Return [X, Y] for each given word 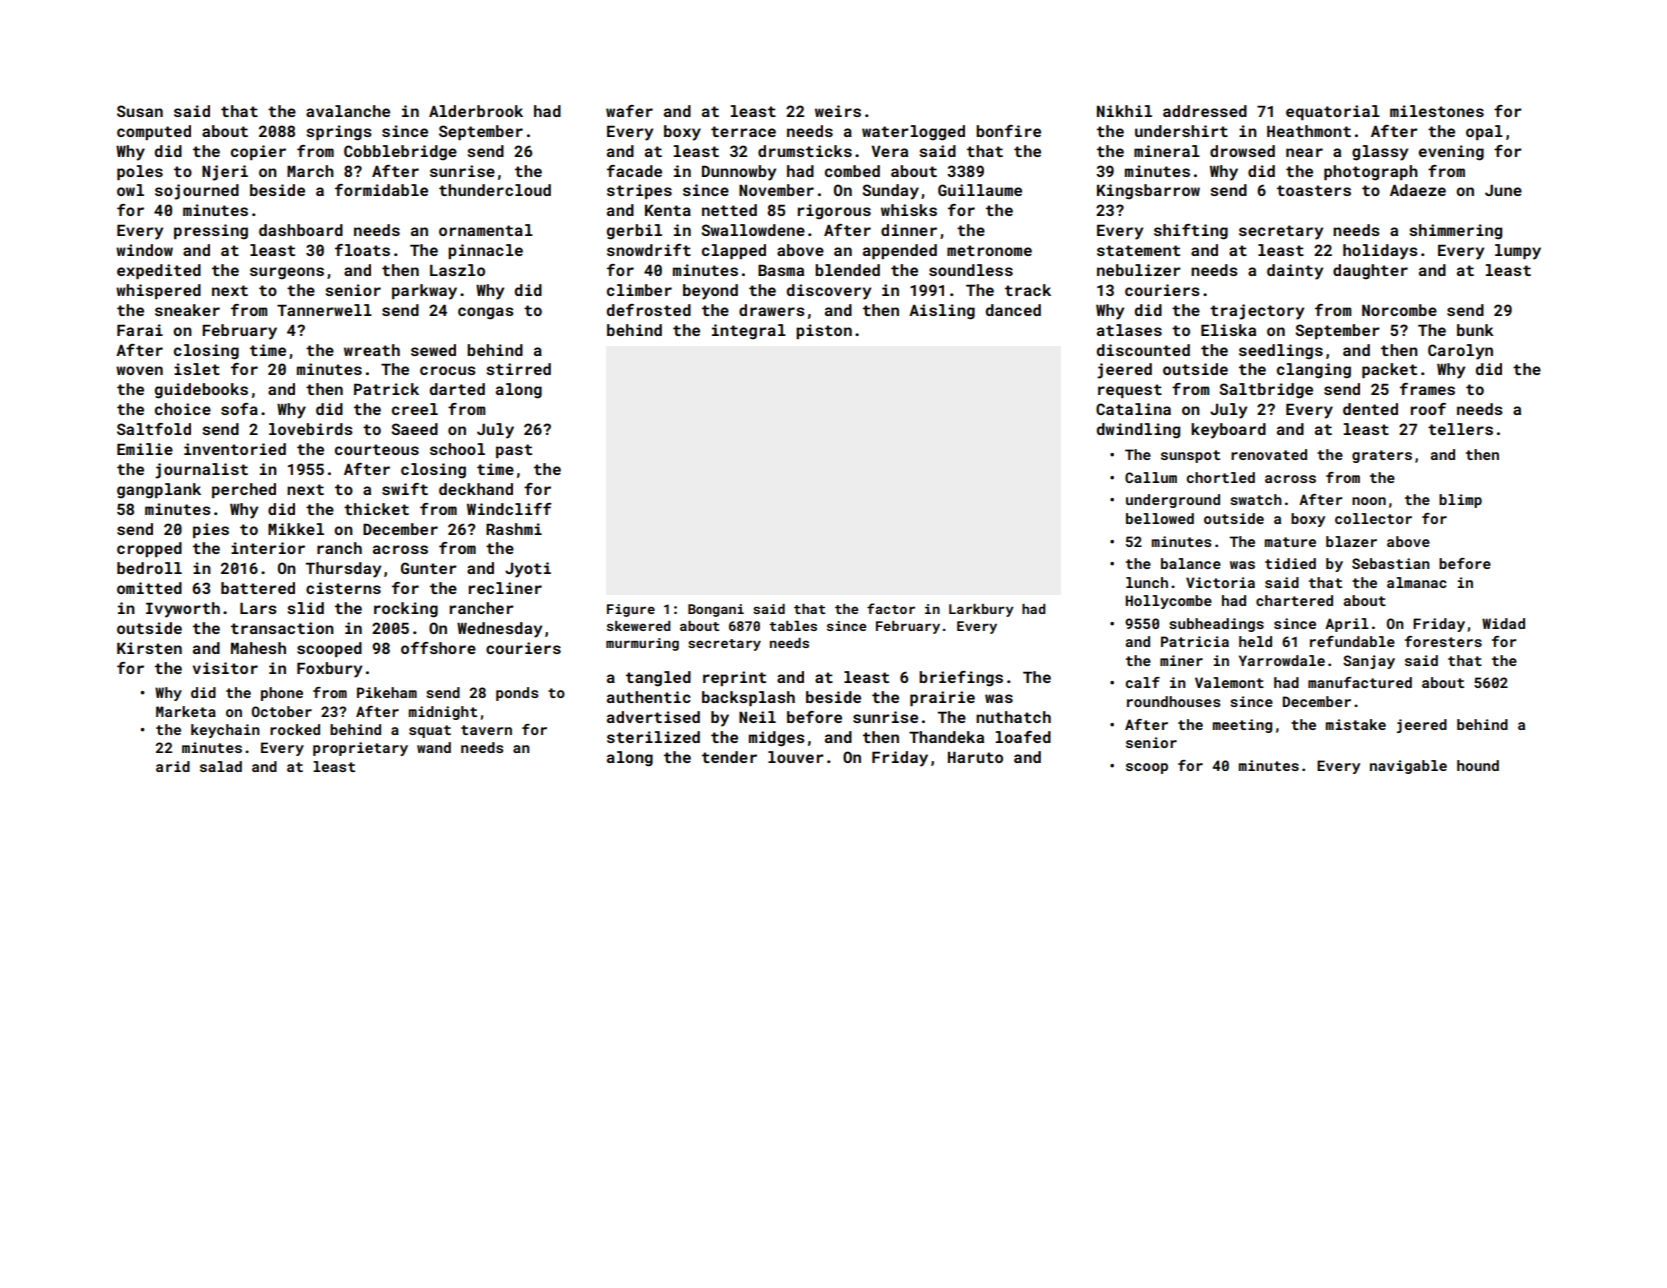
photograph [1371, 173]
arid [173, 766]
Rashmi [514, 529]
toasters [1314, 190]
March [310, 171]
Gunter [429, 568]
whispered [158, 291]
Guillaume [980, 190]
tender [729, 757]
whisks [909, 210]
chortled [1221, 477]
